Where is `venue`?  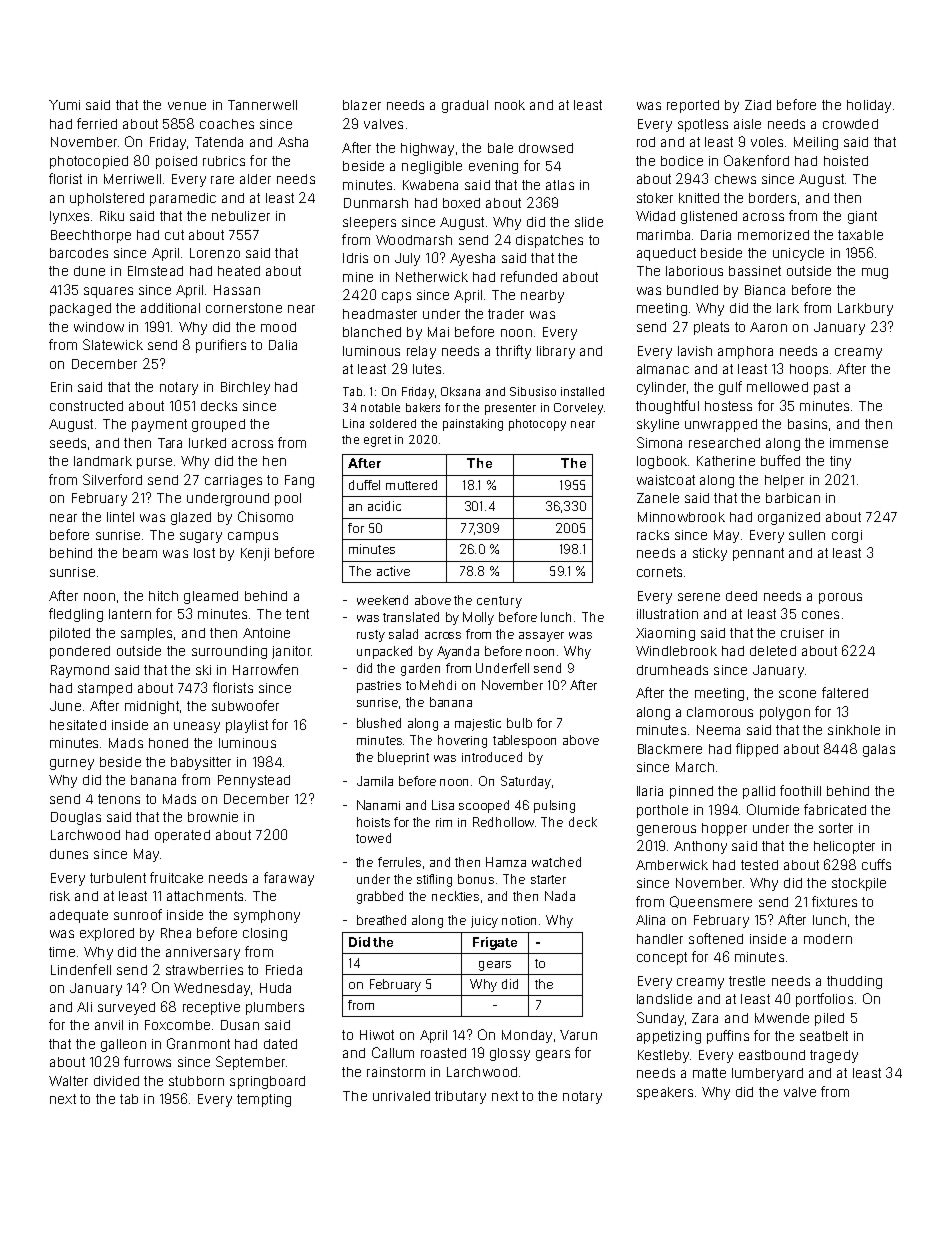
venue is located at coordinates (187, 106).
